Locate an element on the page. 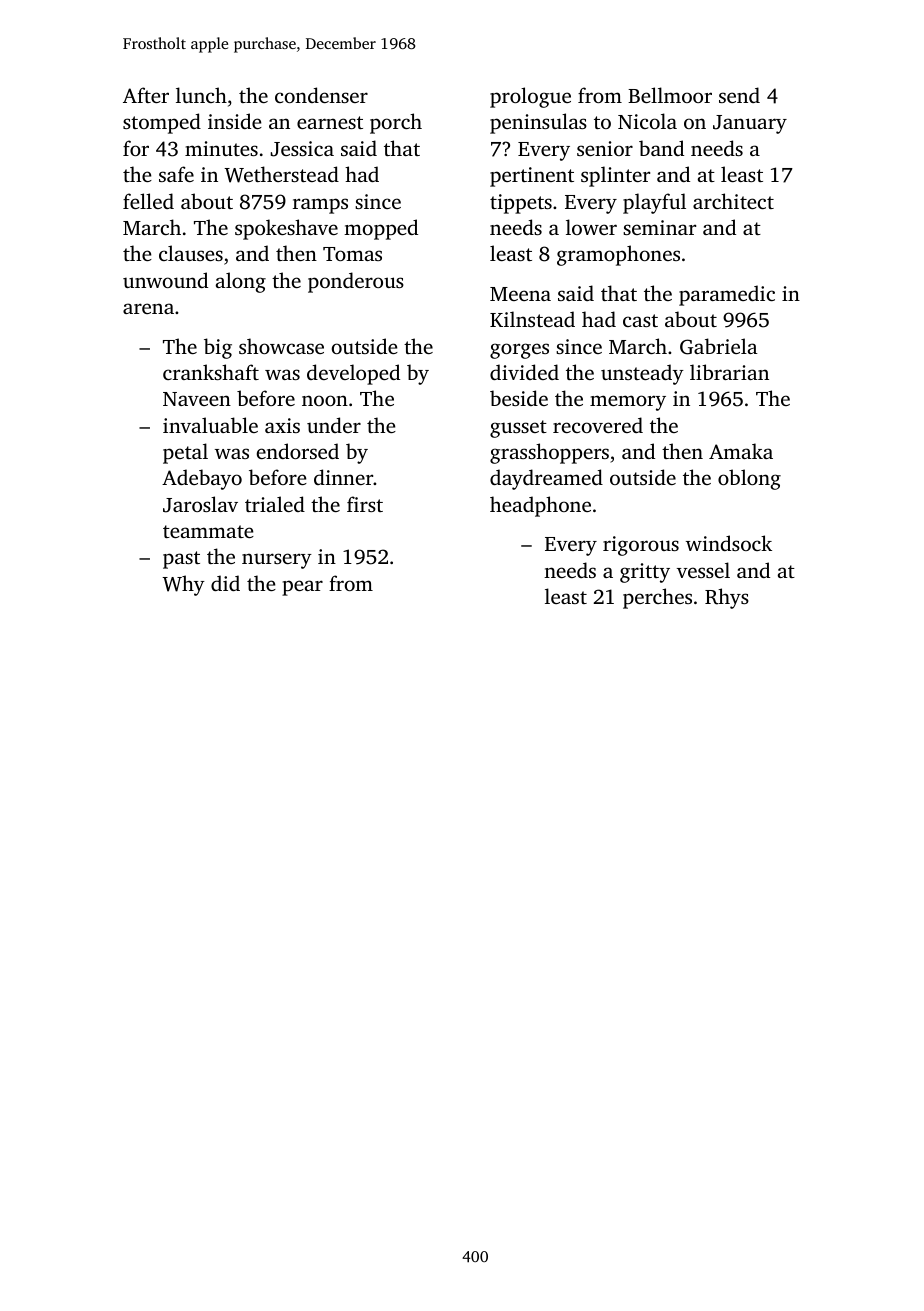  pear is located at coordinates (302, 588).
